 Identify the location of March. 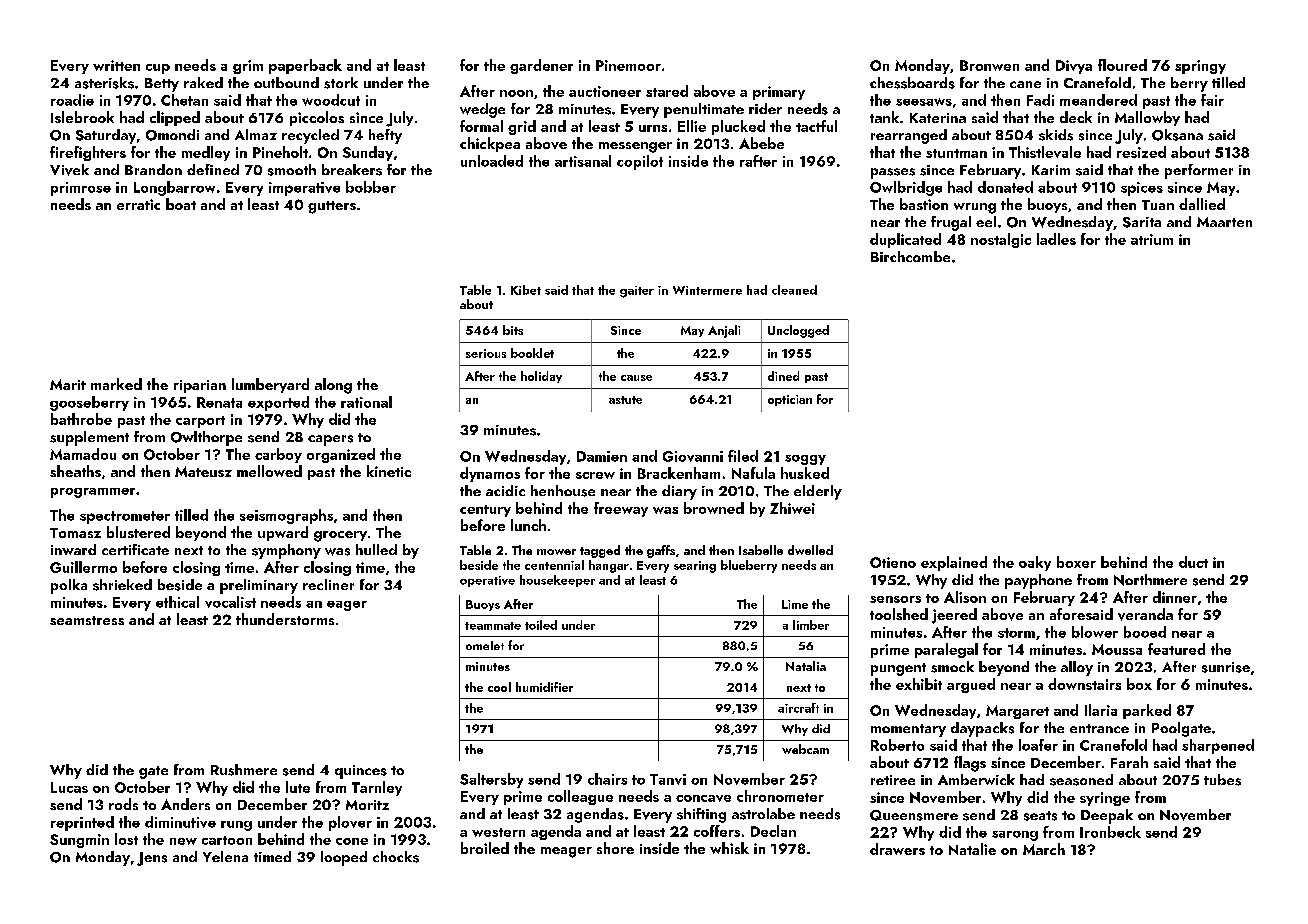
(1044, 849).
